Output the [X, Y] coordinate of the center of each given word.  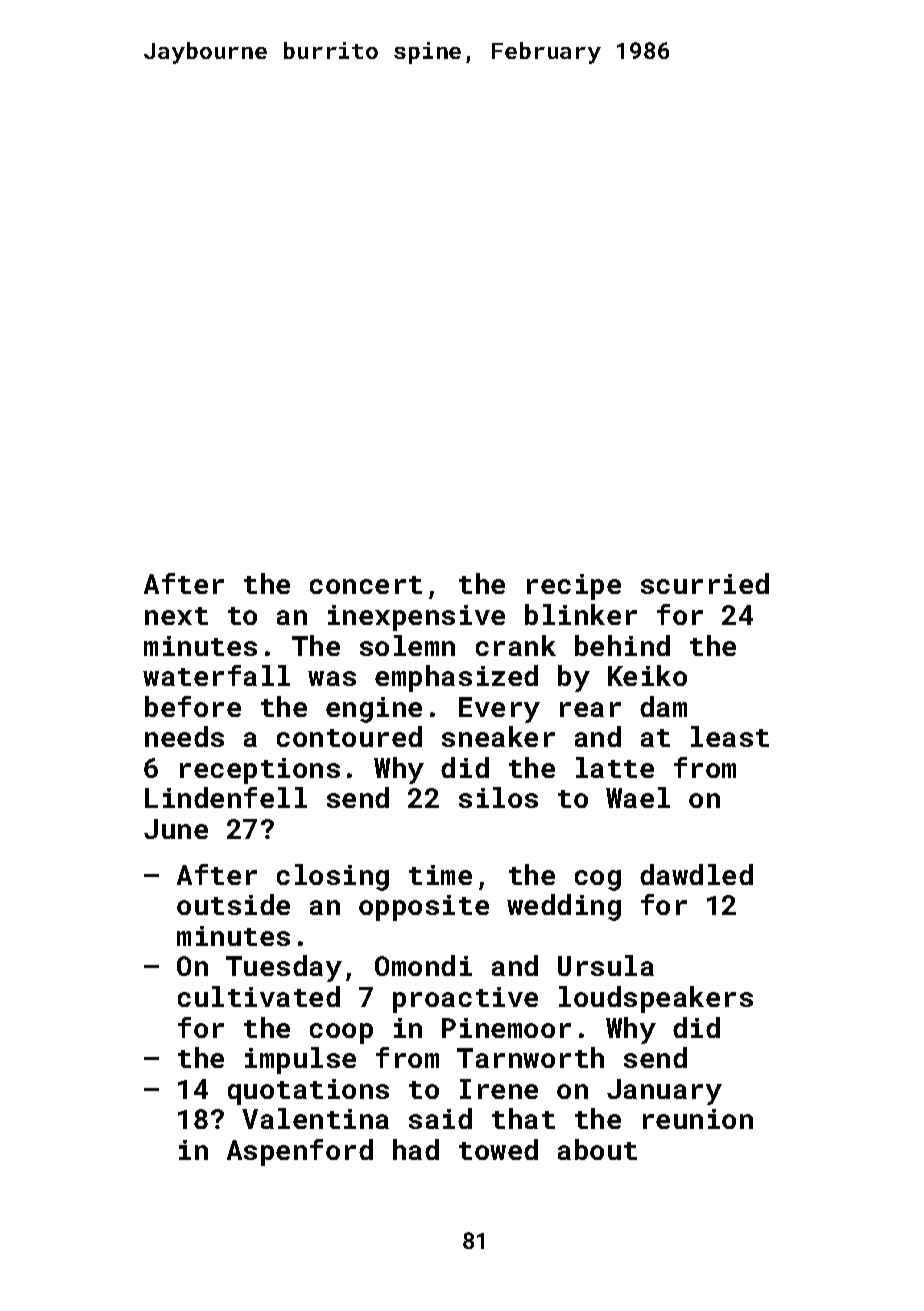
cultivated [259, 996]
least [730, 736]
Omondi [423, 965]
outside [233, 904]
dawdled [696, 874]
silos [498, 797]
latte [615, 767]
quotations [308, 1092]
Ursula [606, 965]
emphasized [456, 678]
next [176, 616]
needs [184, 736]
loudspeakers [656, 999]
